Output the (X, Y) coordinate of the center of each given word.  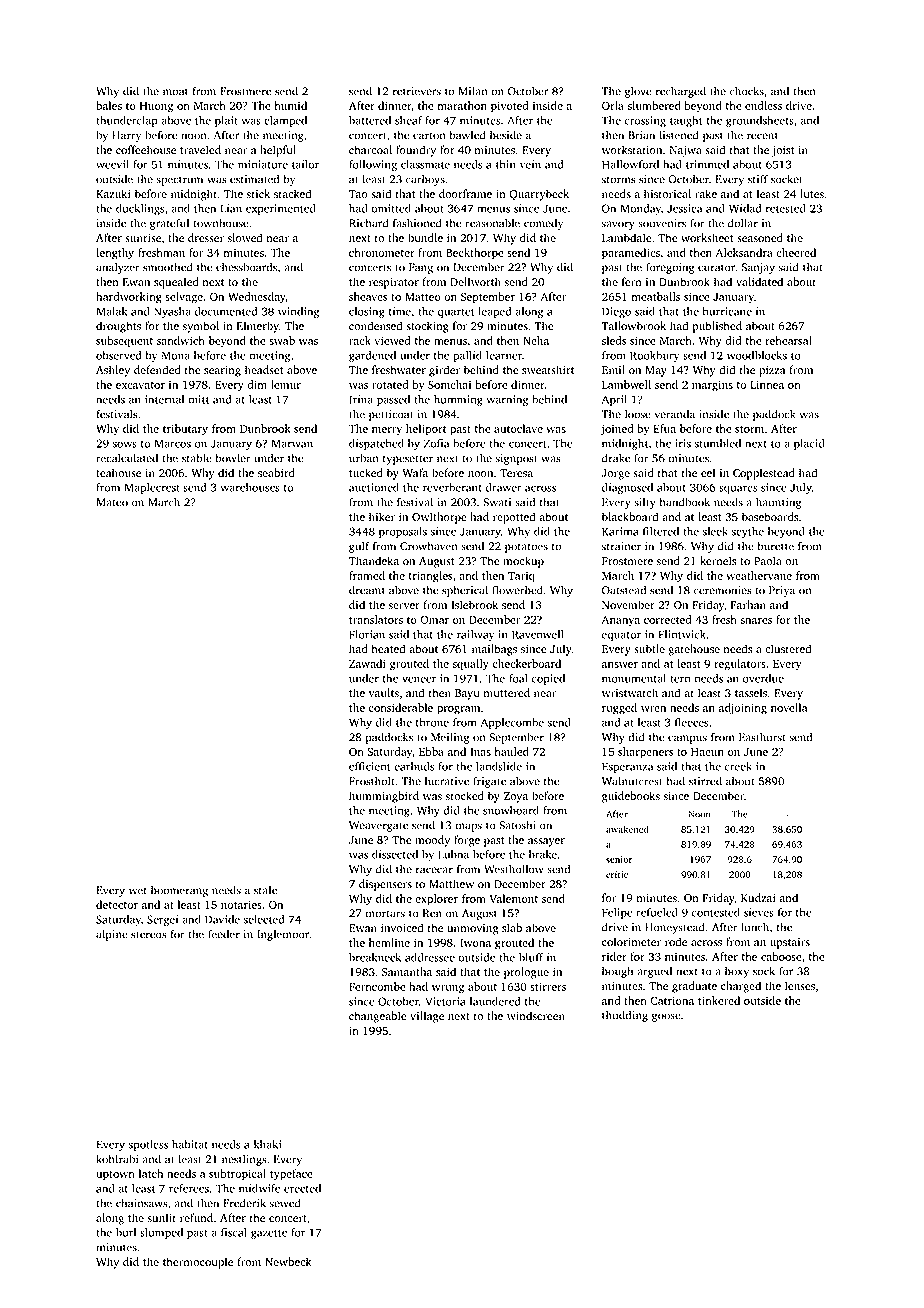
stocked (465, 795)
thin (506, 164)
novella (789, 707)
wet (138, 891)
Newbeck (288, 1261)
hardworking (129, 298)
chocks (747, 91)
